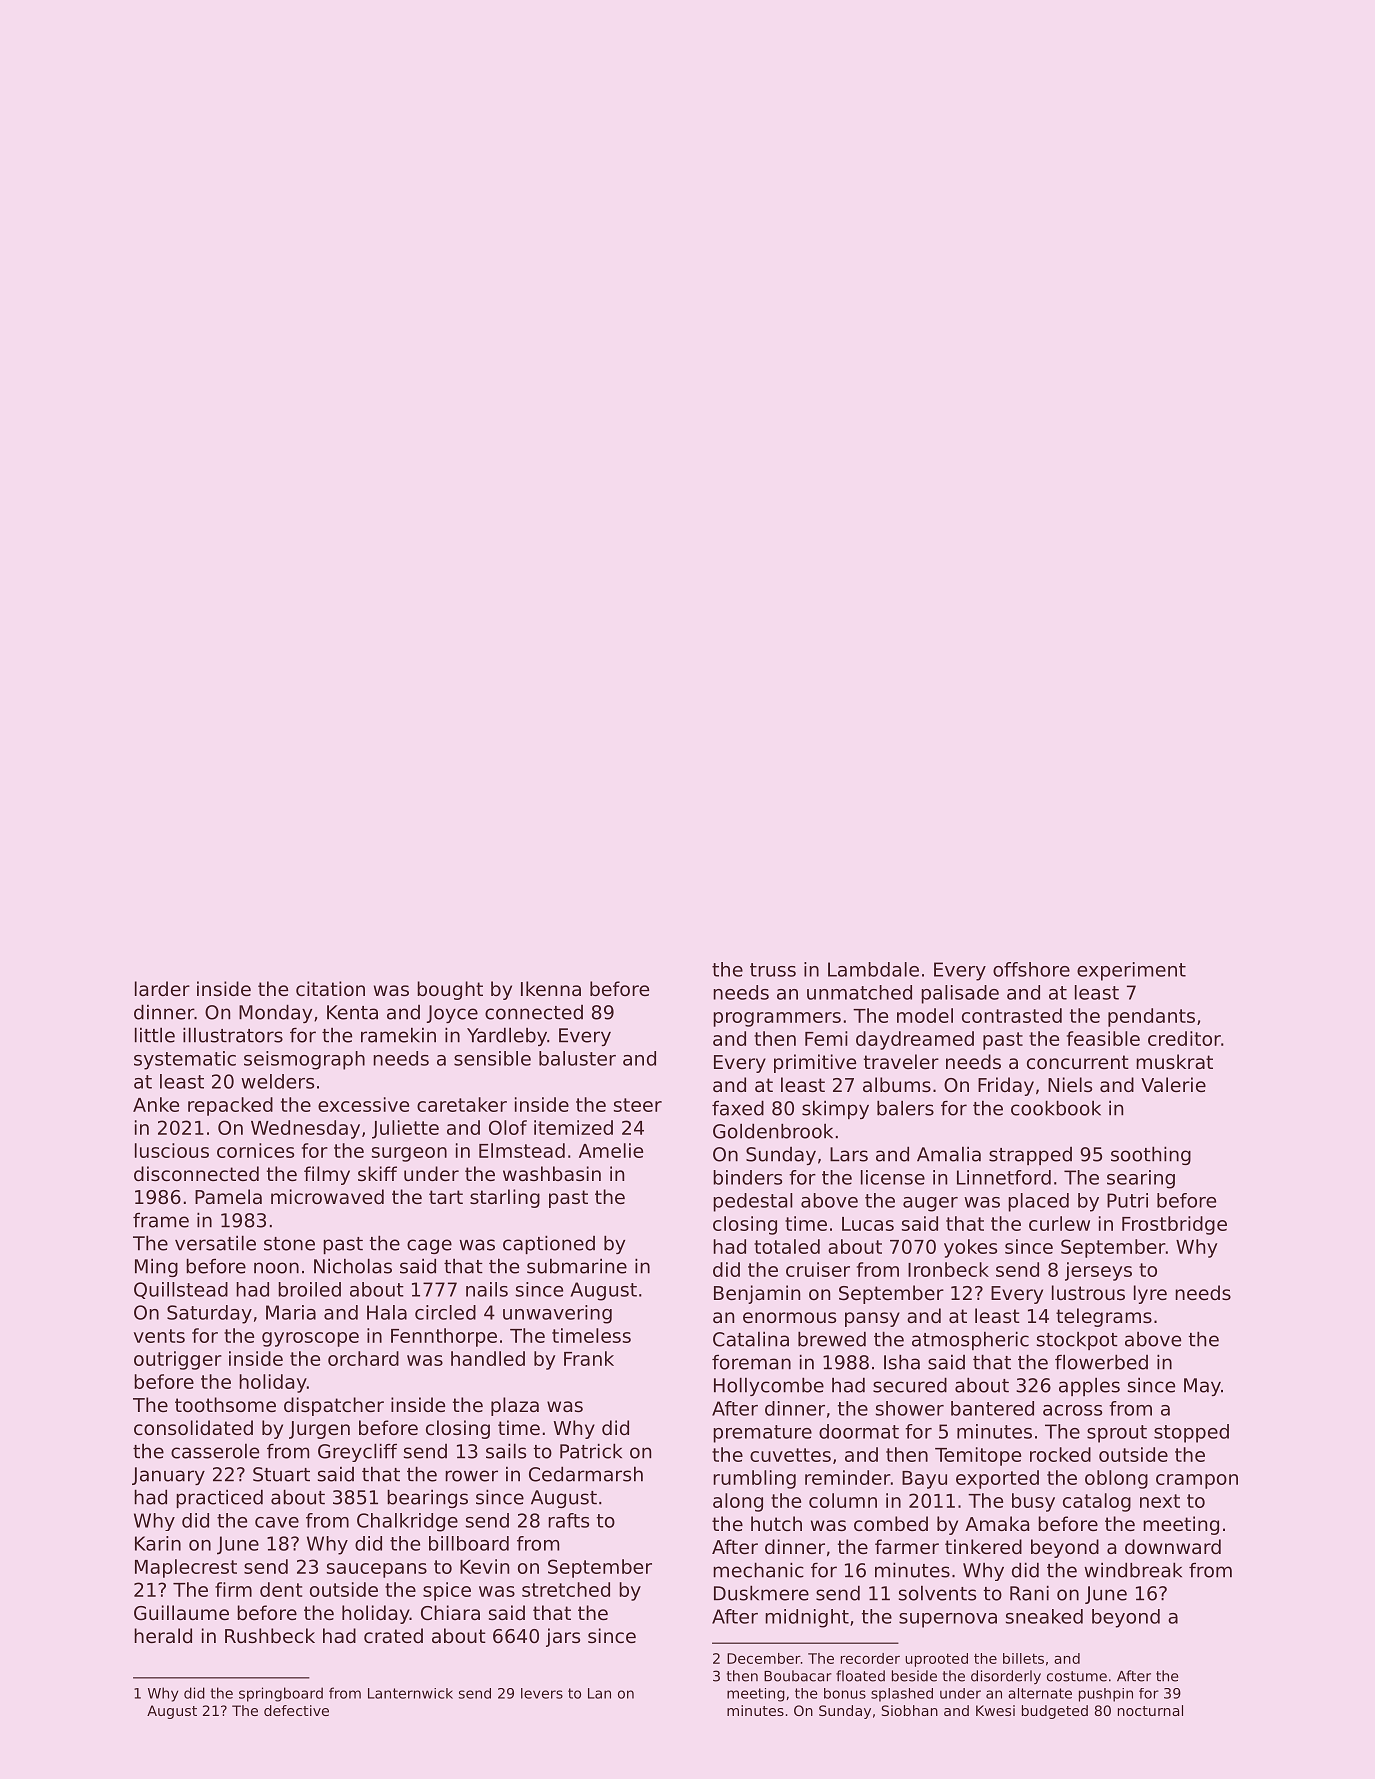  I want to click on tart, so click(446, 1197).
